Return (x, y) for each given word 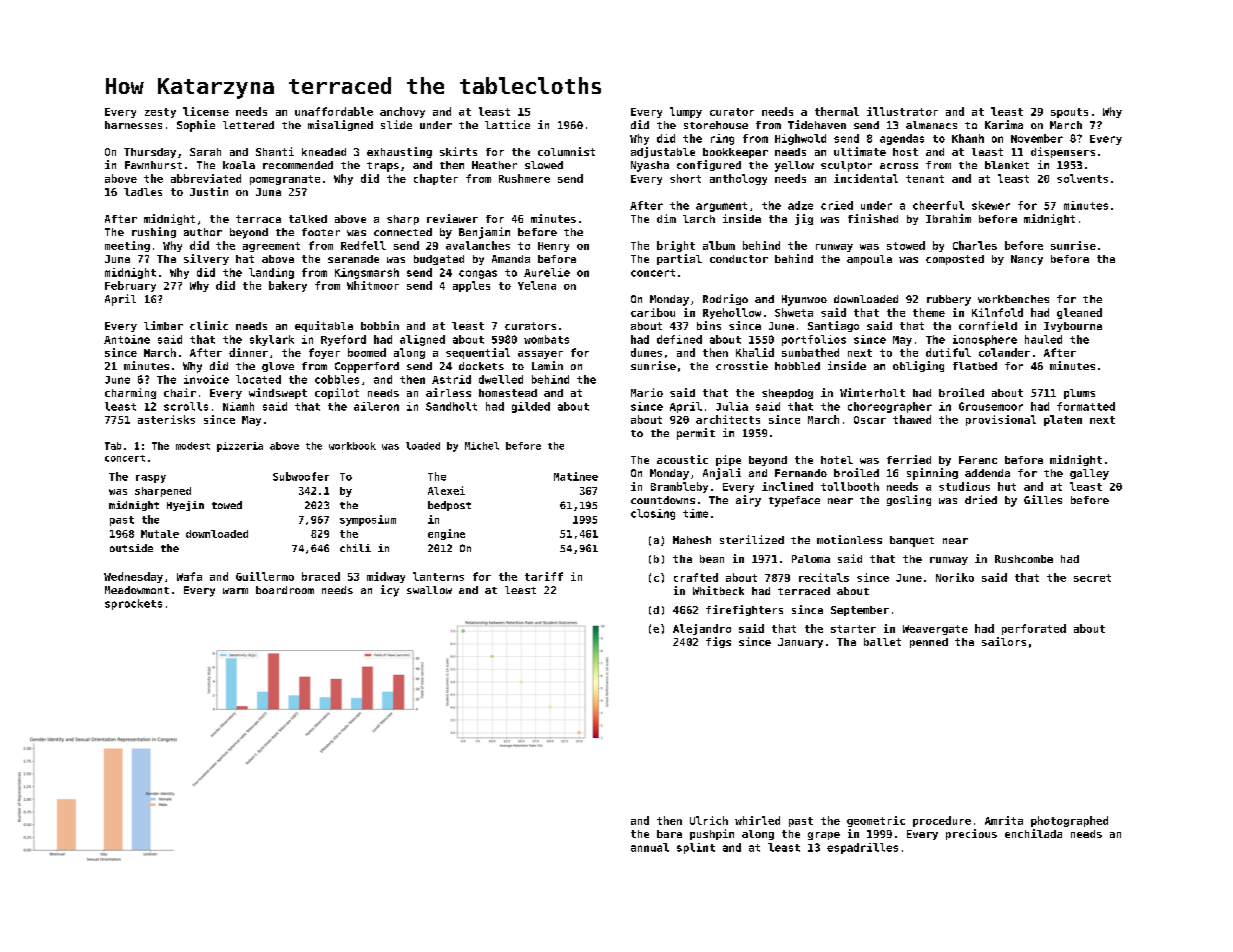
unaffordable (334, 111)
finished (873, 218)
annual (650, 847)
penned (929, 643)
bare (669, 834)
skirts (458, 151)
